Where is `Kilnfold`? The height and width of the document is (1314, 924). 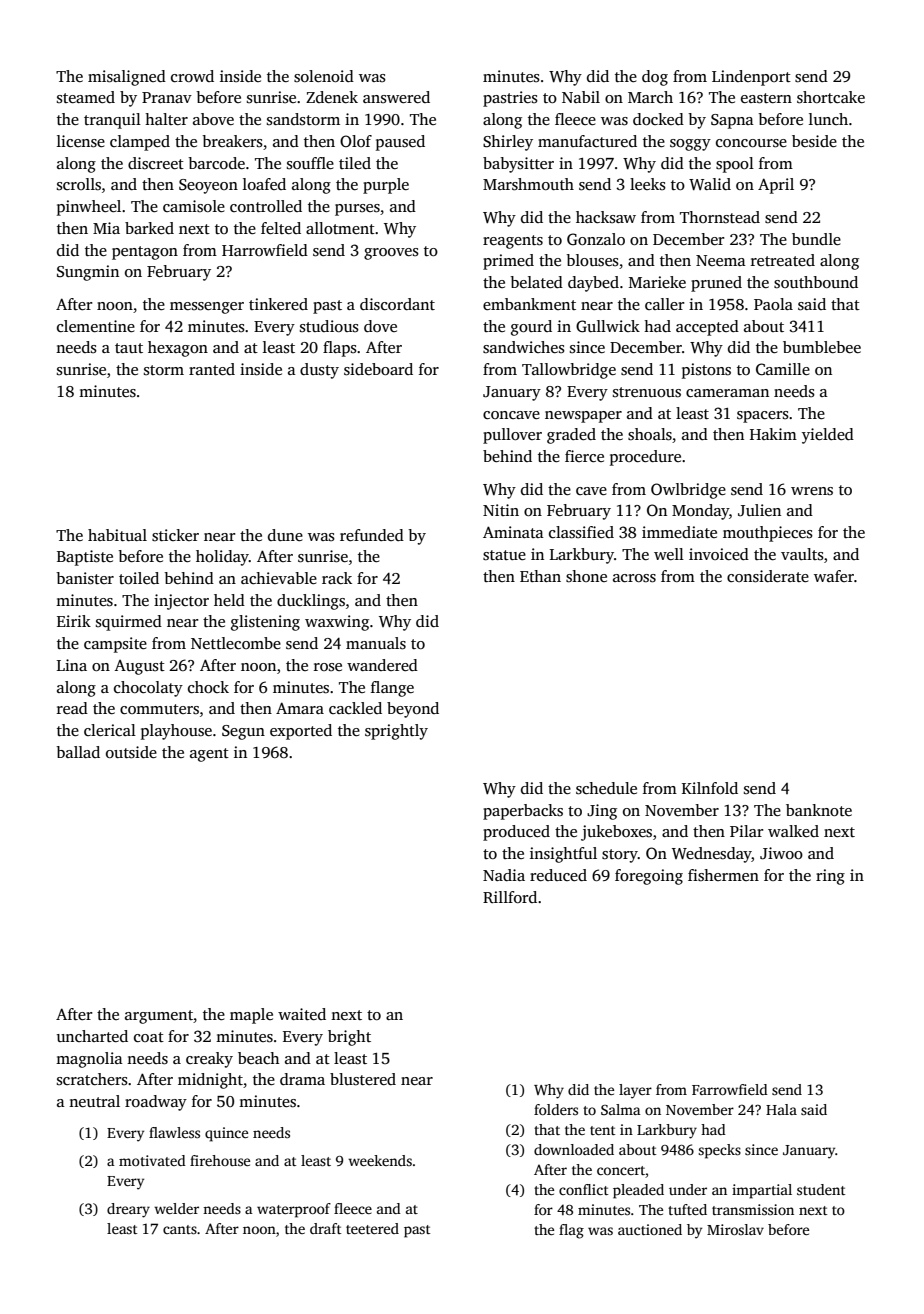 Kilnfold is located at coordinates (710, 788).
